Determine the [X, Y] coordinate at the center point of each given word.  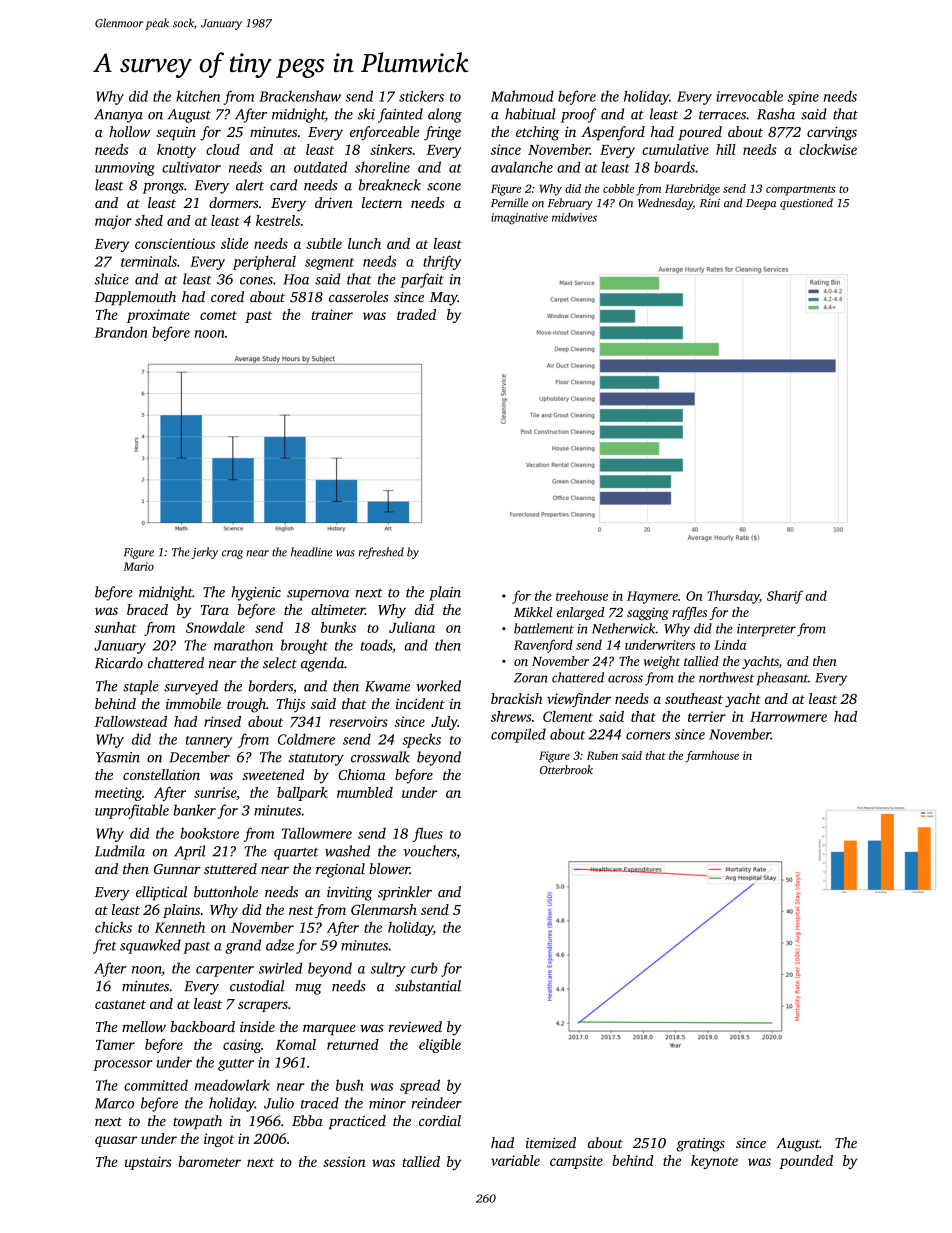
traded [416, 314]
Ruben [602, 755]
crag [232, 554]
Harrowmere [788, 717]
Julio [279, 1103]
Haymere [652, 597]
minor [387, 1103]
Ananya [118, 116]
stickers [421, 96]
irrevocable [749, 96]
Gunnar [177, 869]
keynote [714, 1162]
